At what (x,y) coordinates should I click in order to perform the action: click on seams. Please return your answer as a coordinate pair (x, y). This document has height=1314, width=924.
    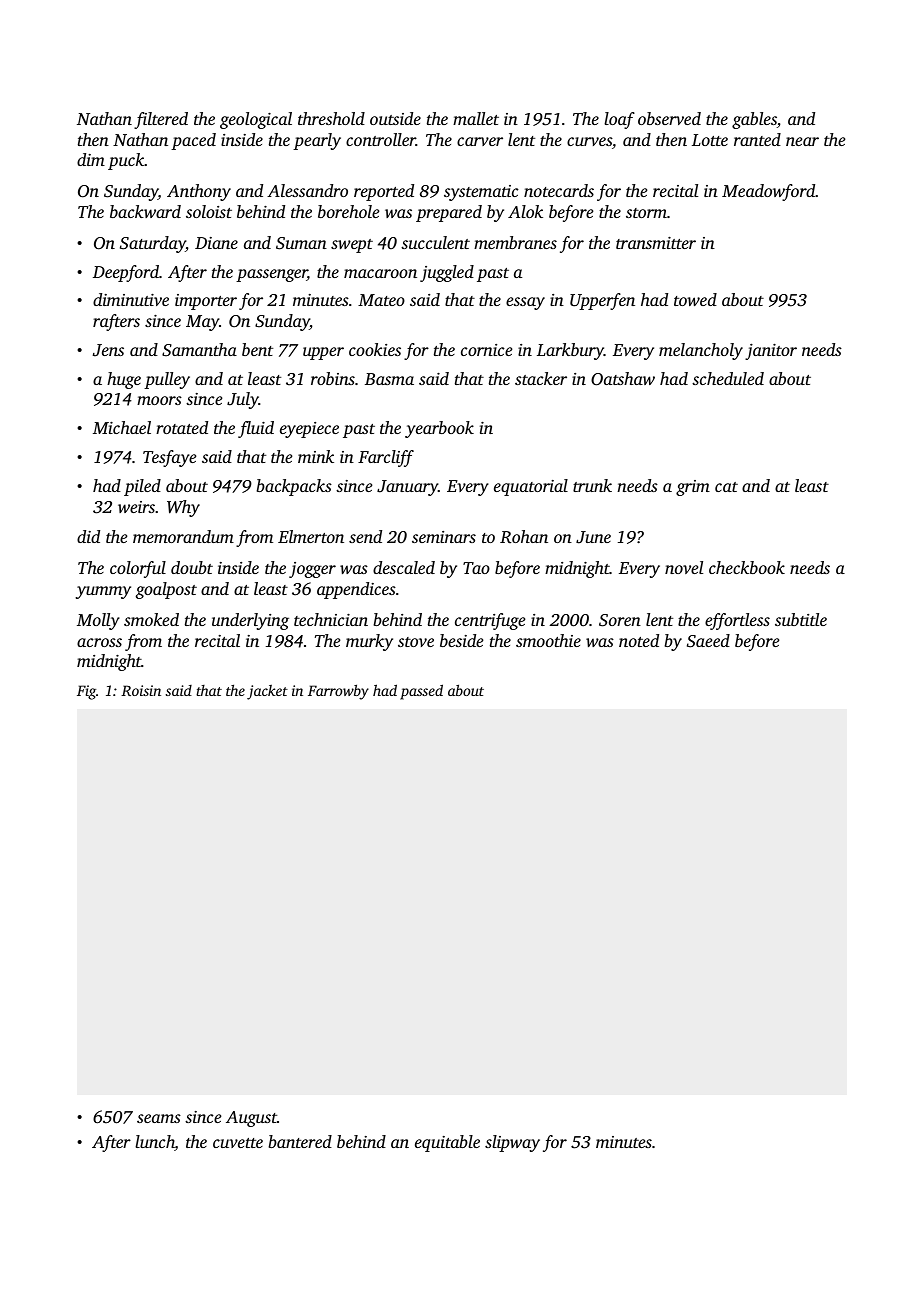
    Looking at the image, I should click on (159, 1118).
